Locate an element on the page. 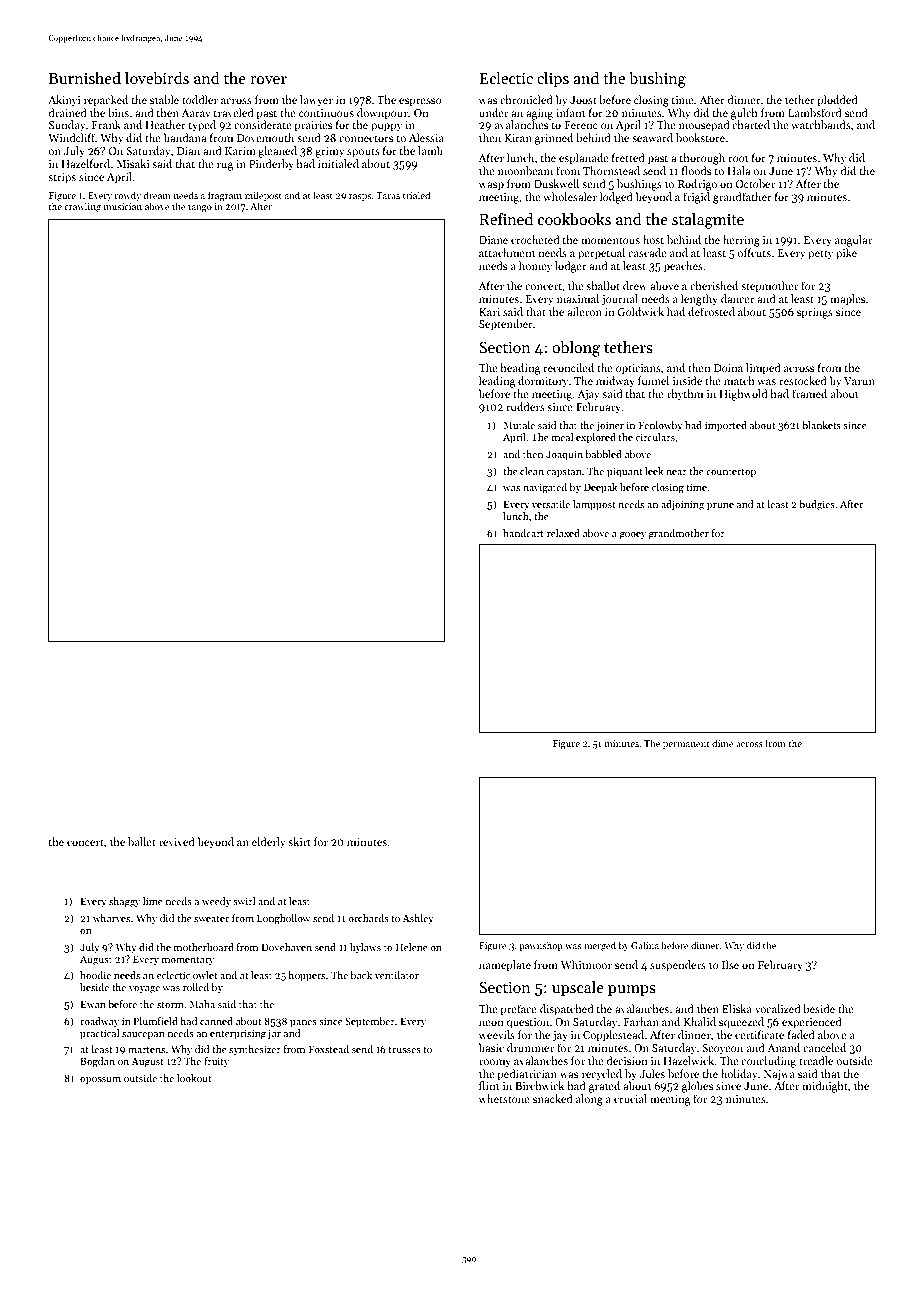 The height and width of the document is (1308, 924). clean is located at coordinates (532, 471).
